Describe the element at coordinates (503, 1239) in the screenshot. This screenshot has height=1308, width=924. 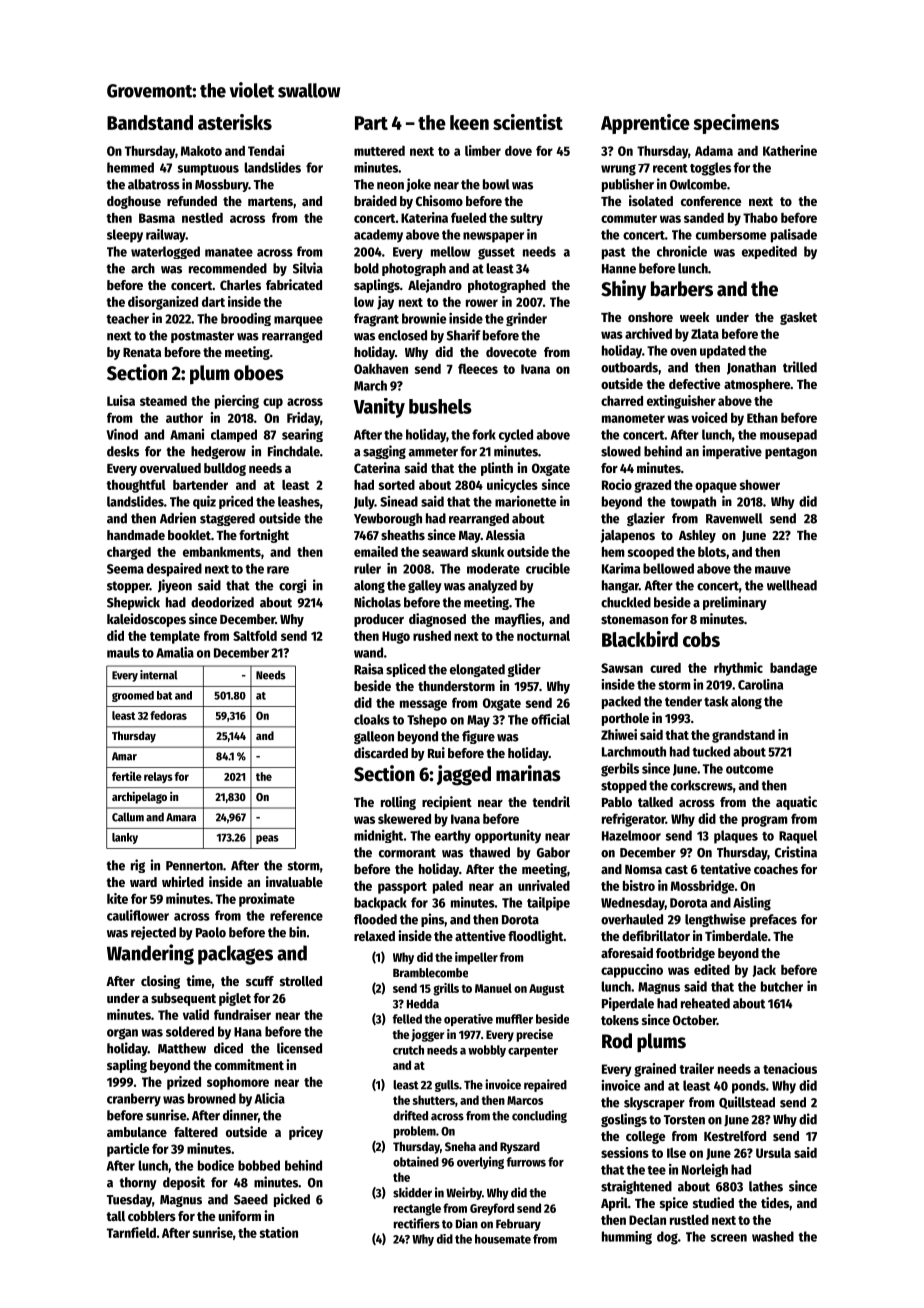
I see `housemate` at that location.
